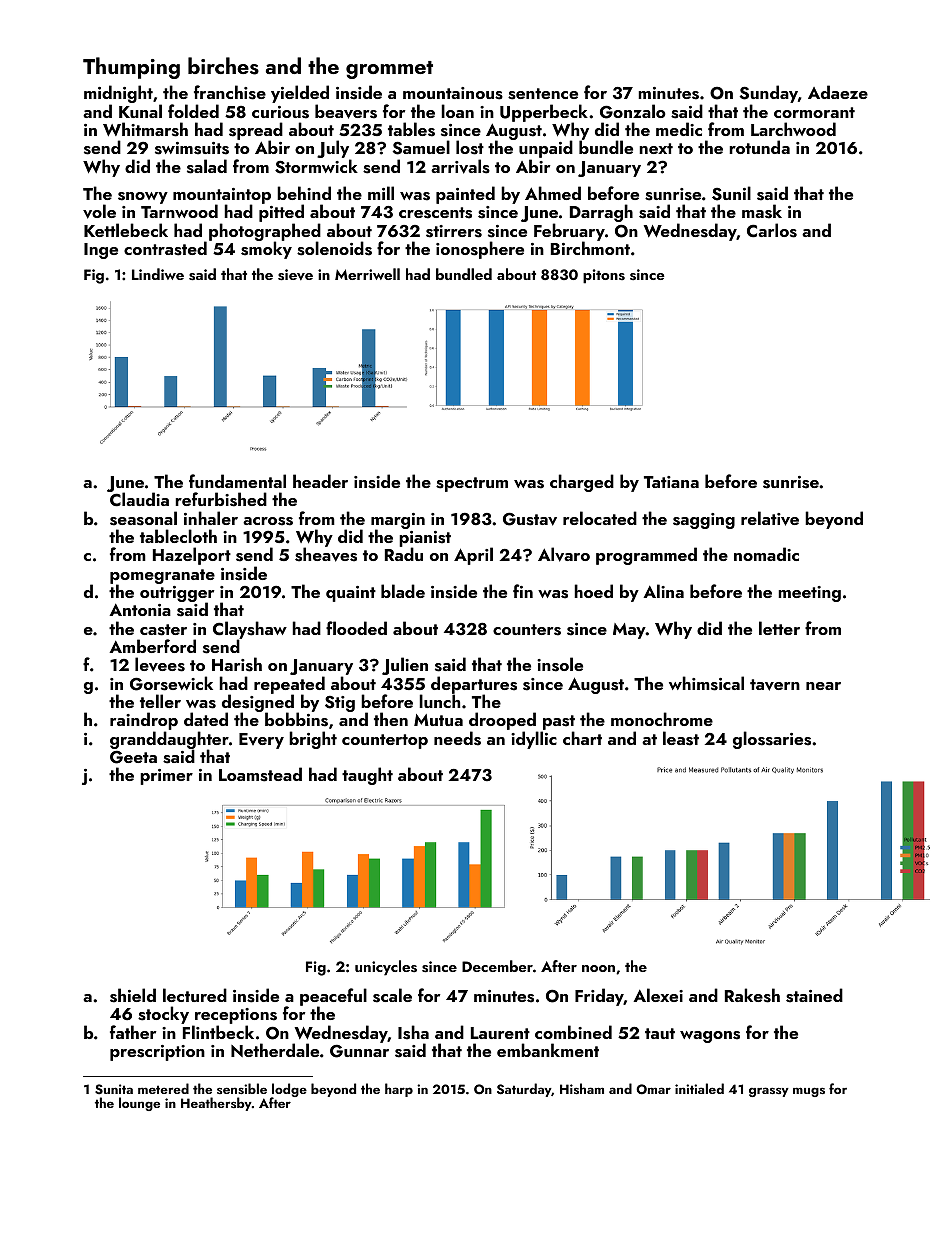  What do you see at coordinates (236, 1016) in the image?
I see `receptions` at bounding box center [236, 1016].
